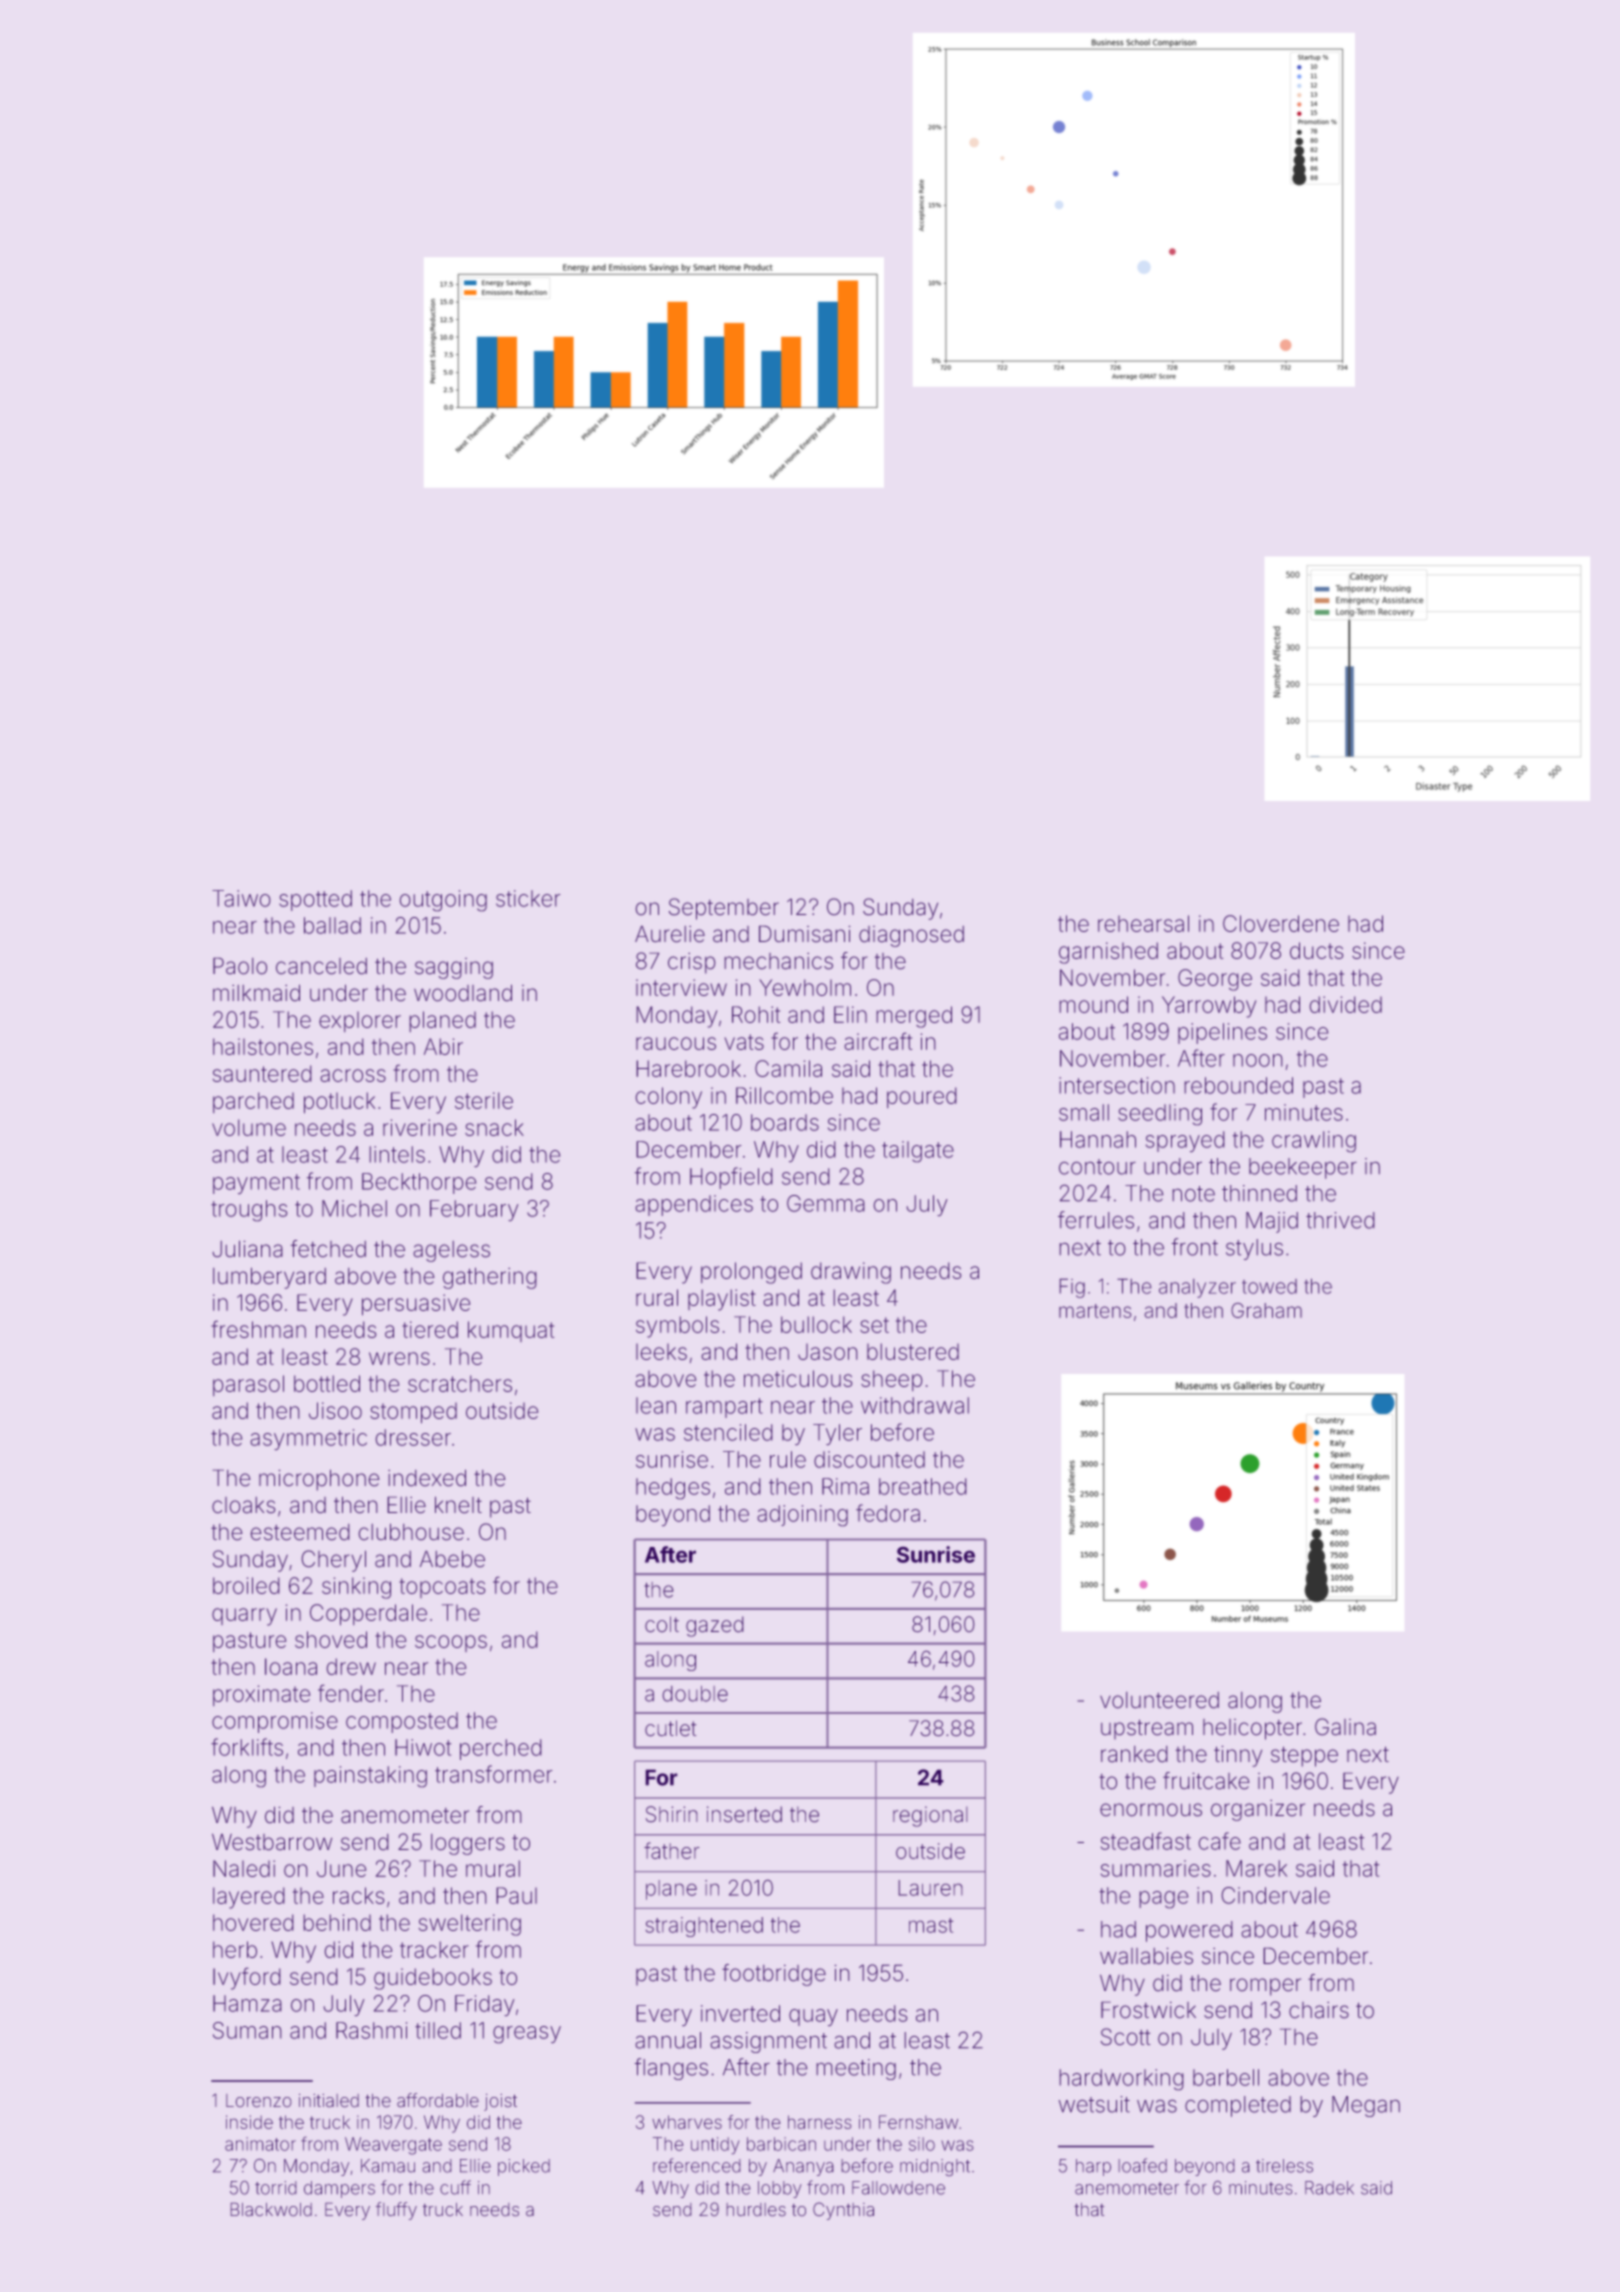 The height and width of the image is (2292, 1620). What do you see at coordinates (500, 2102) in the image?
I see `joist` at bounding box center [500, 2102].
